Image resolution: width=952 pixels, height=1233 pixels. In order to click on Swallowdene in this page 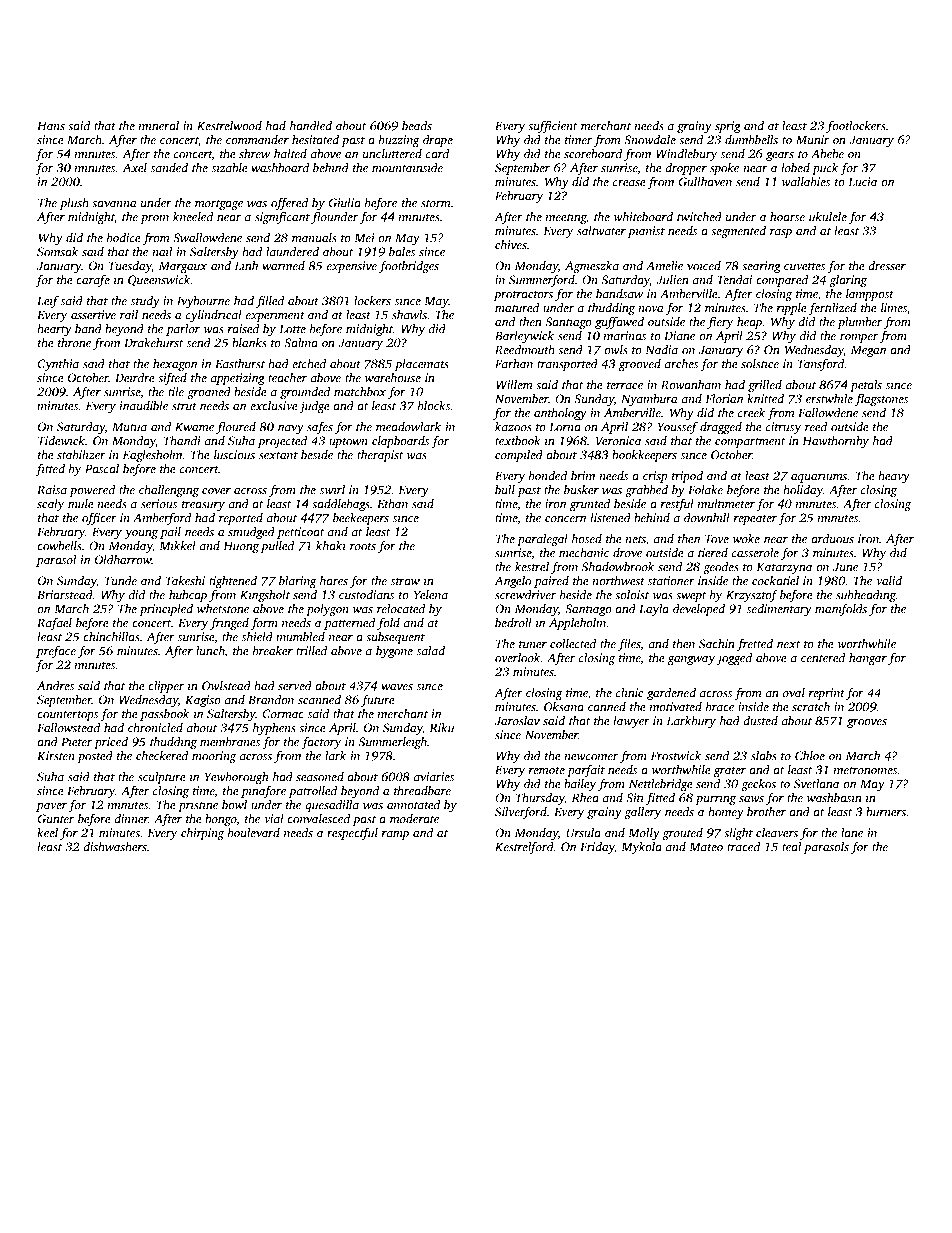, I will do `click(207, 238)`.
